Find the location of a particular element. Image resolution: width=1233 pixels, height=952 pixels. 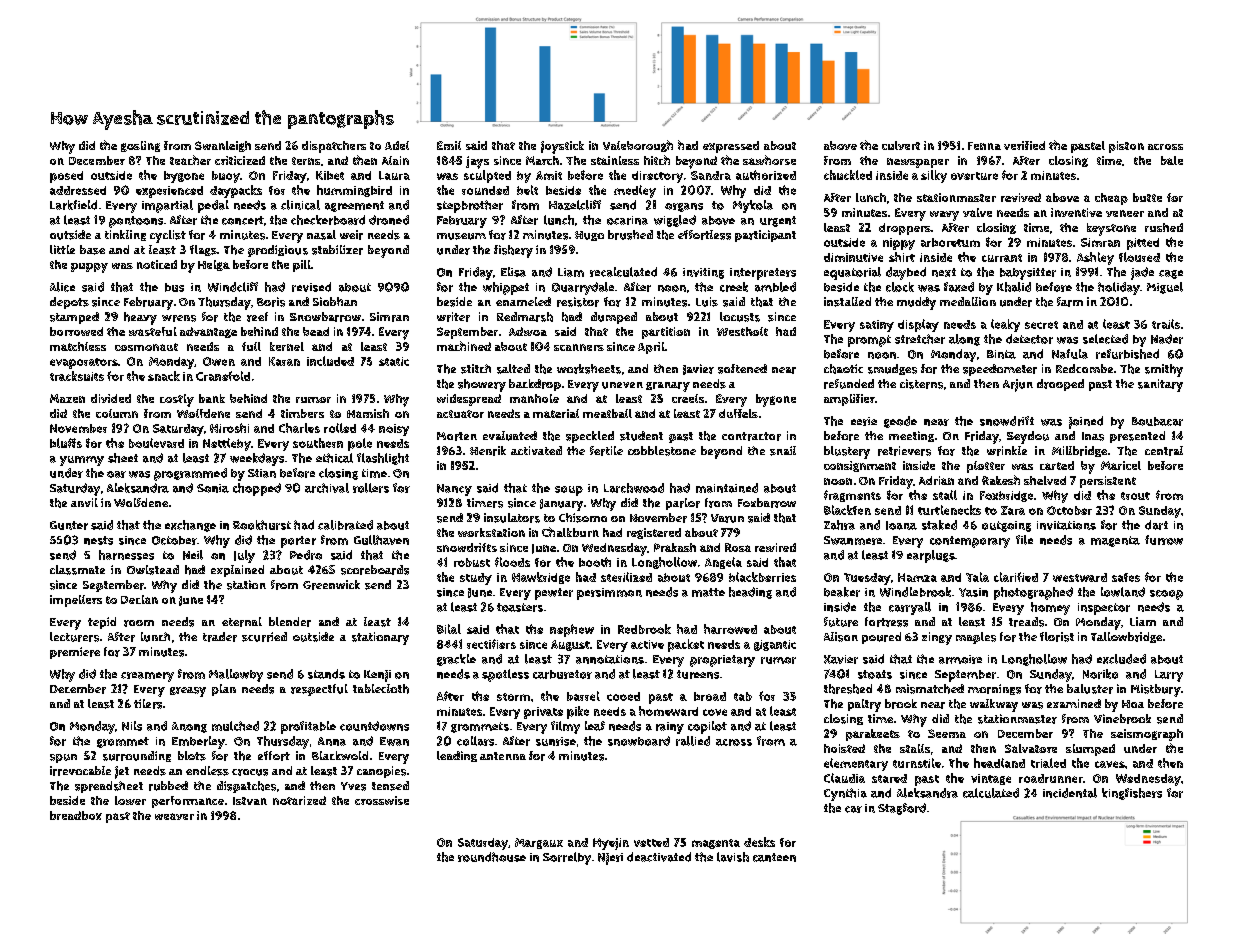

lavish is located at coordinates (733, 857).
